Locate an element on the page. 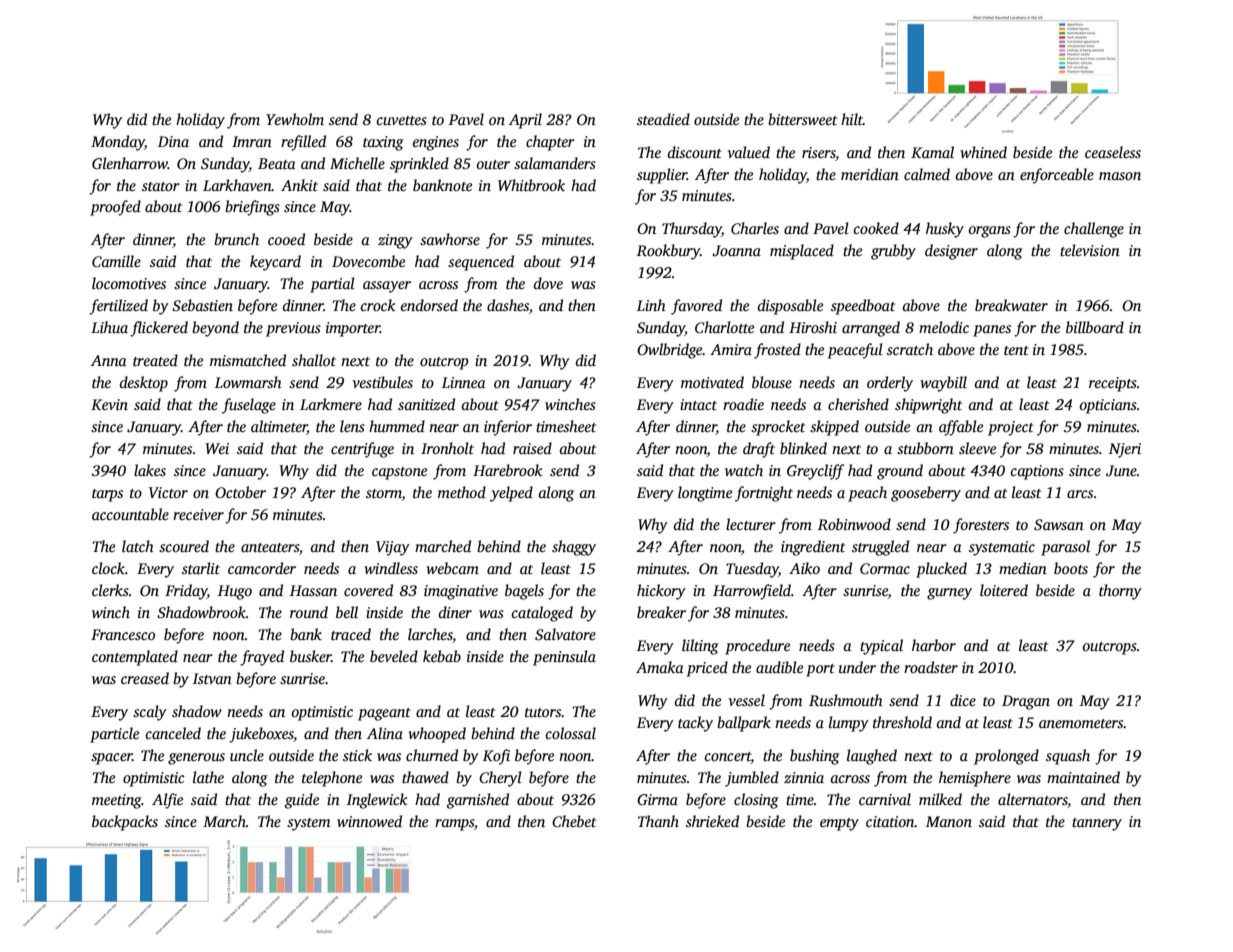  Hugo is located at coordinates (235, 592).
